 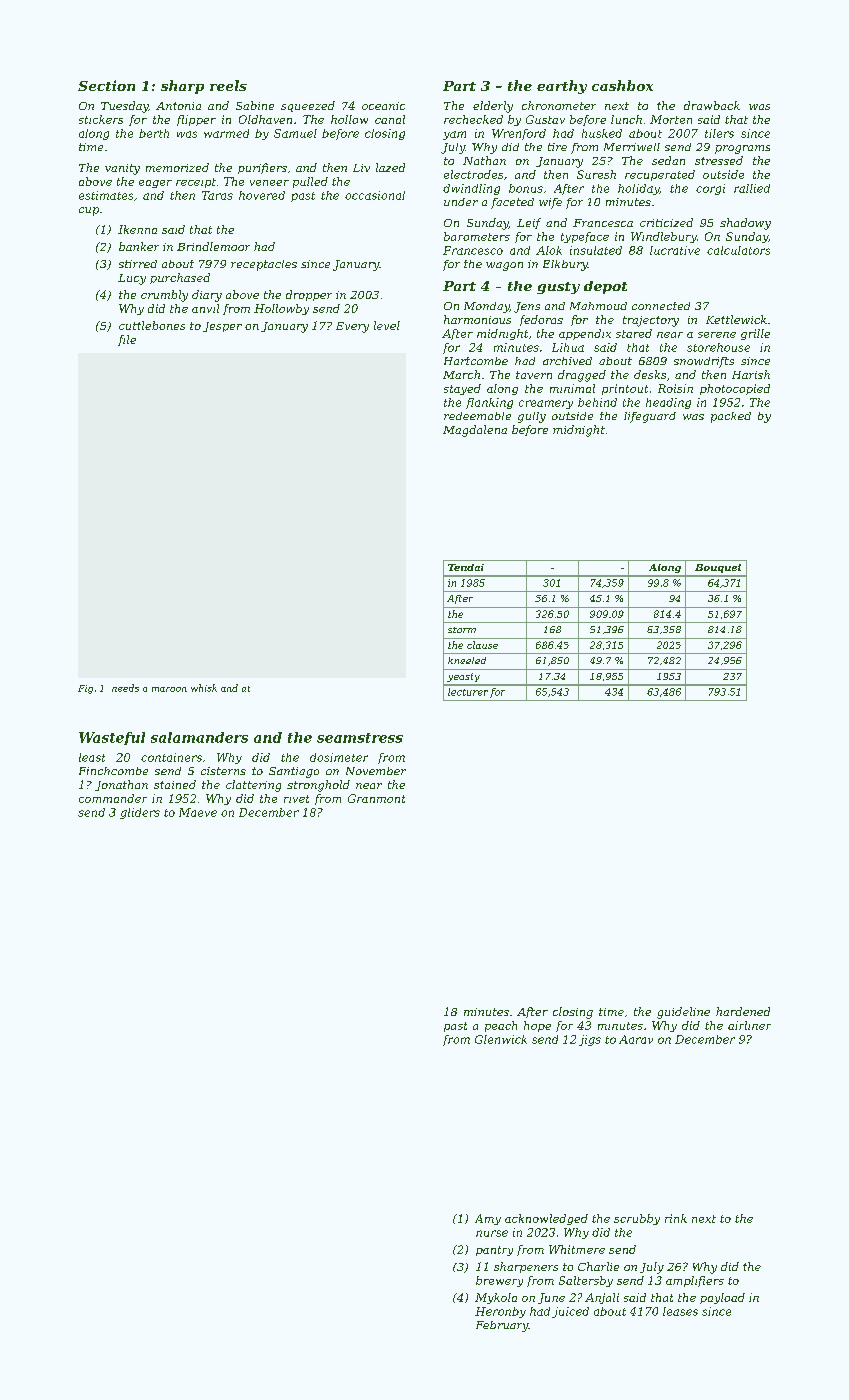 What do you see at coordinates (461, 374) in the screenshot?
I see `March` at bounding box center [461, 374].
